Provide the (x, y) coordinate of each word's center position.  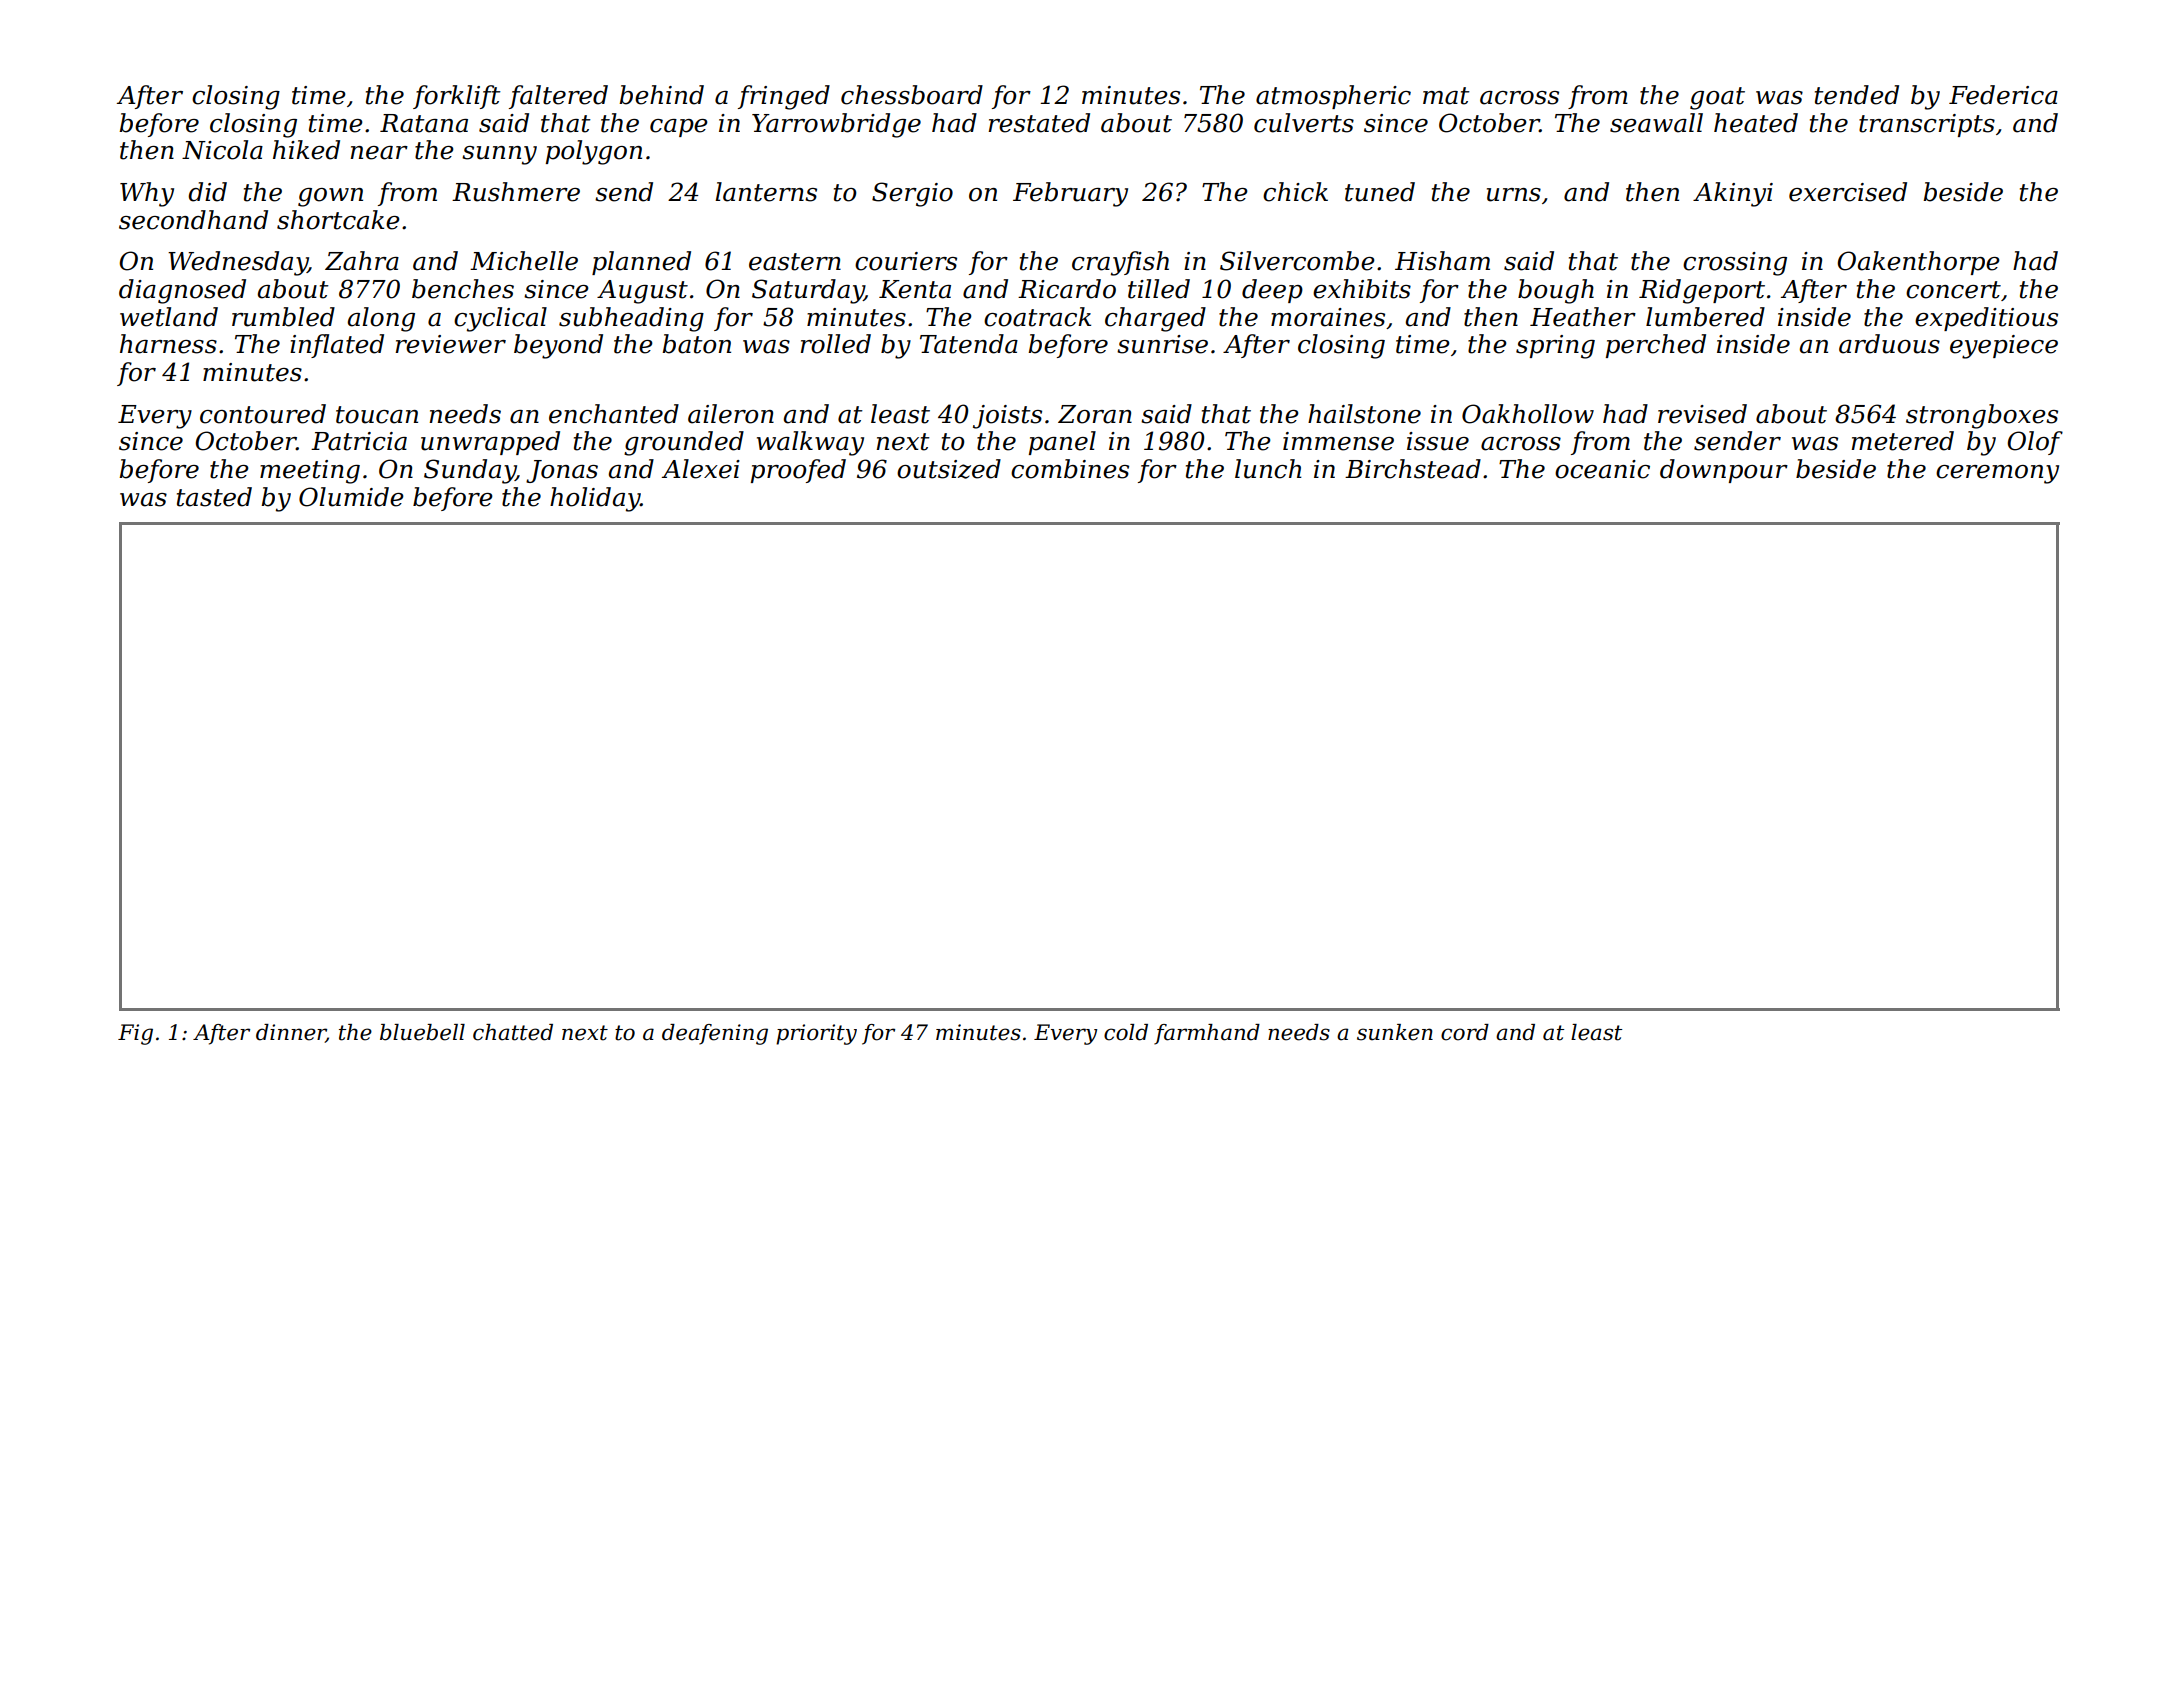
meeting (310, 472)
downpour (1724, 471)
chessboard (912, 95)
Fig (135, 1034)
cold (1126, 1032)
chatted (513, 1032)
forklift (457, 97)
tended (1857, 95)
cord (1465, 1032)
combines (1070, 469)
